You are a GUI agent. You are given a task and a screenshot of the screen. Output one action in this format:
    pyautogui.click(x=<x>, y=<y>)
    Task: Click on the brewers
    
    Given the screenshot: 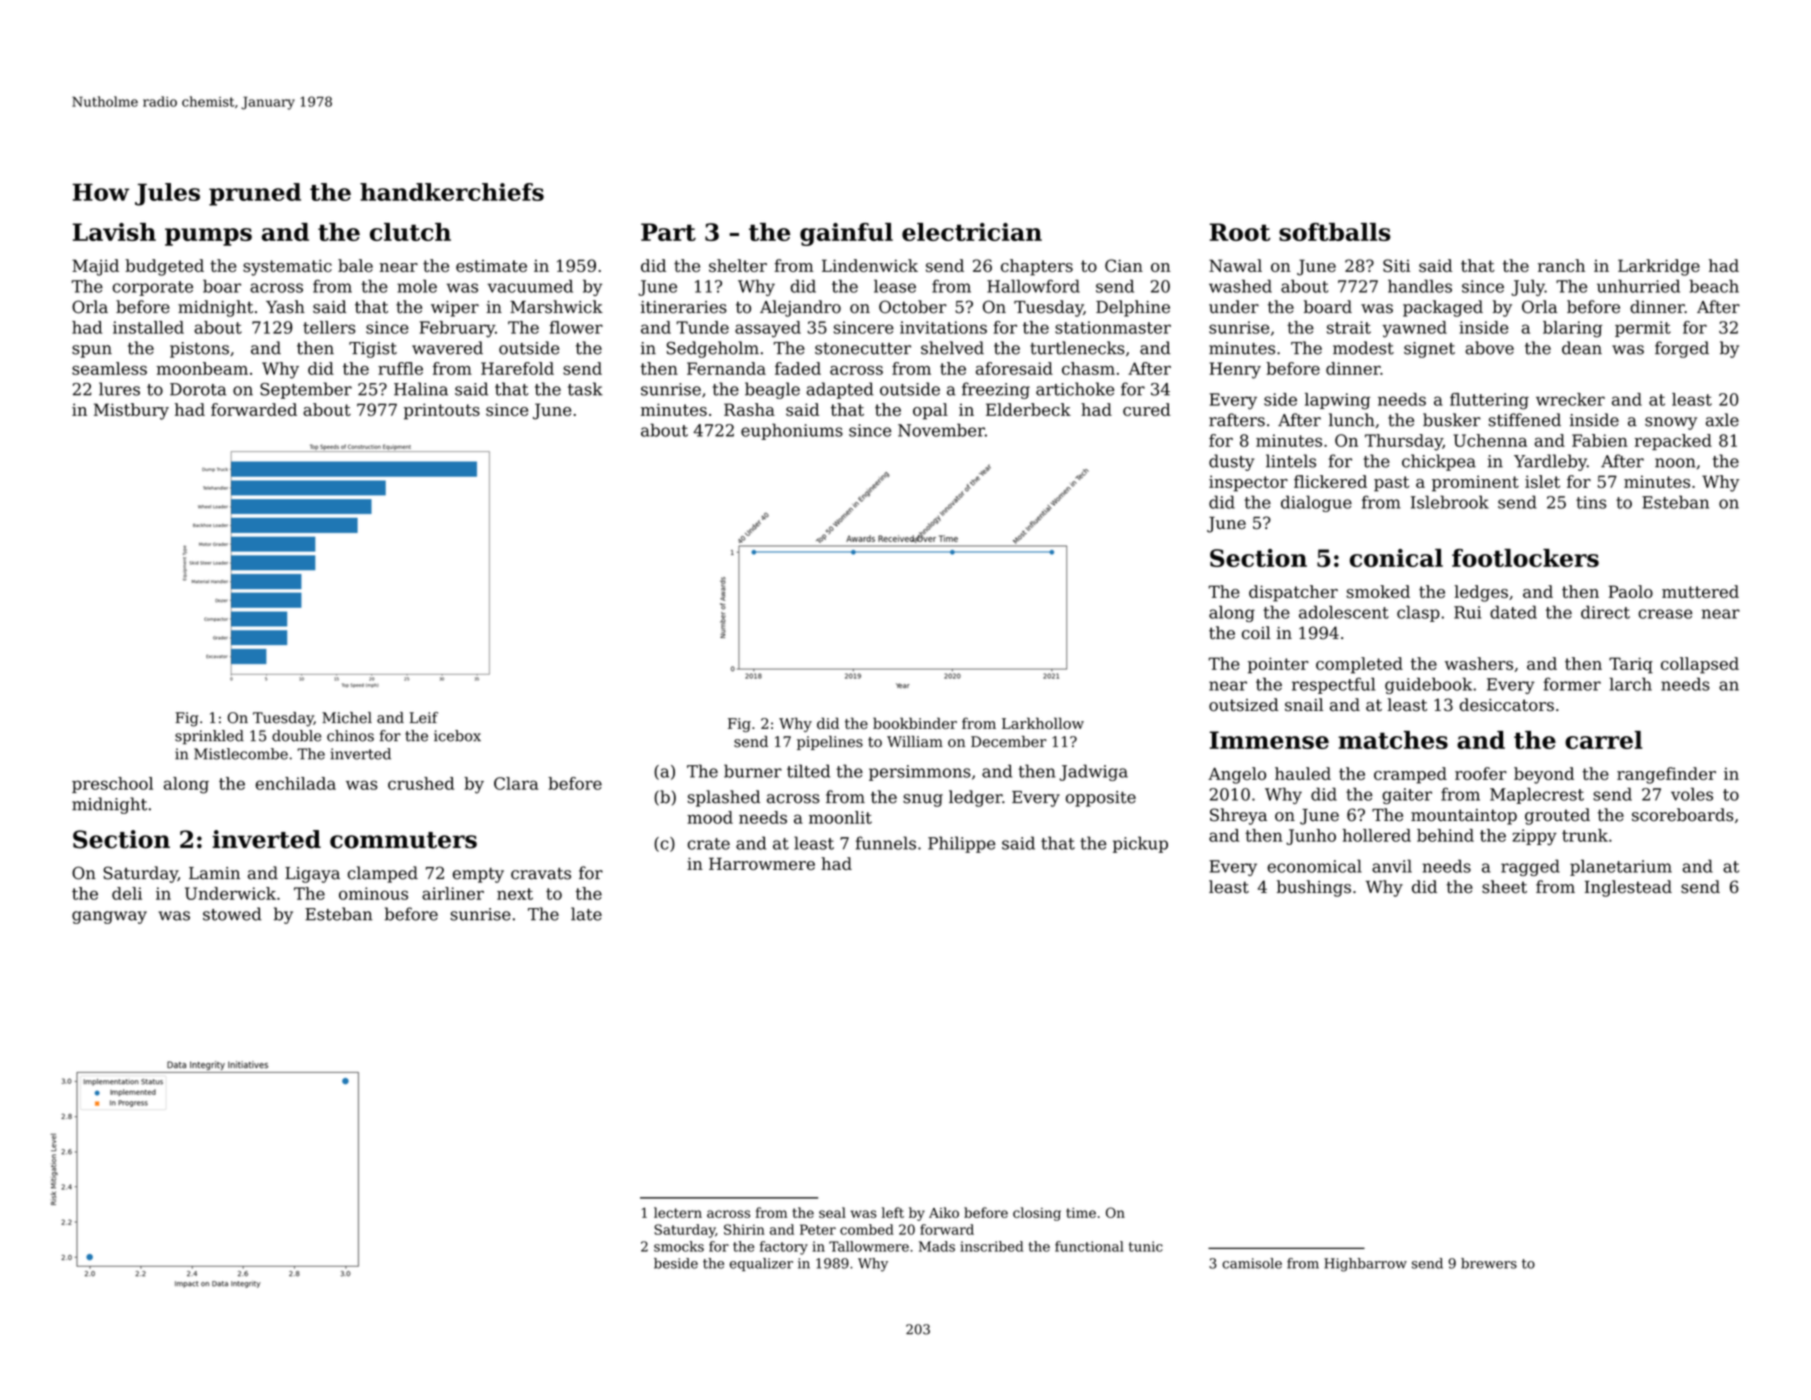 What is the action you would take?
    pyautogui.click(x=1489, y=1263)
